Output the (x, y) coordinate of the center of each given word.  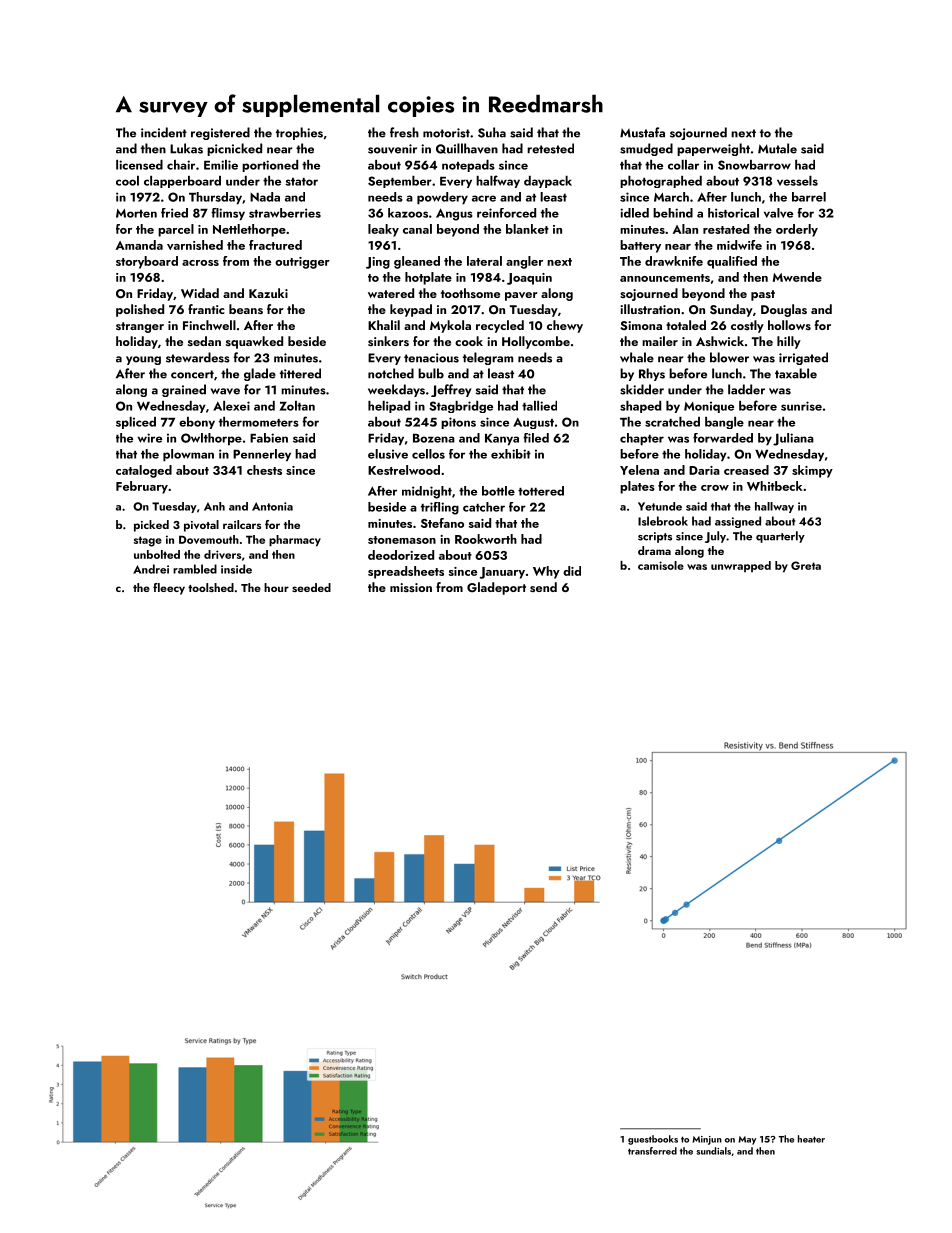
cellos (428, 454)
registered (220, 133)
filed (536, 438)
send (543, 587)
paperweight (713, 149)
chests (264, 470)
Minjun (707, 1140)
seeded (311, 587)
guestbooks (653, 1140)
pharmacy (295, 541)
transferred (652, 1151)
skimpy (812, 471)
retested (550, 148)
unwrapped (741, 566)
